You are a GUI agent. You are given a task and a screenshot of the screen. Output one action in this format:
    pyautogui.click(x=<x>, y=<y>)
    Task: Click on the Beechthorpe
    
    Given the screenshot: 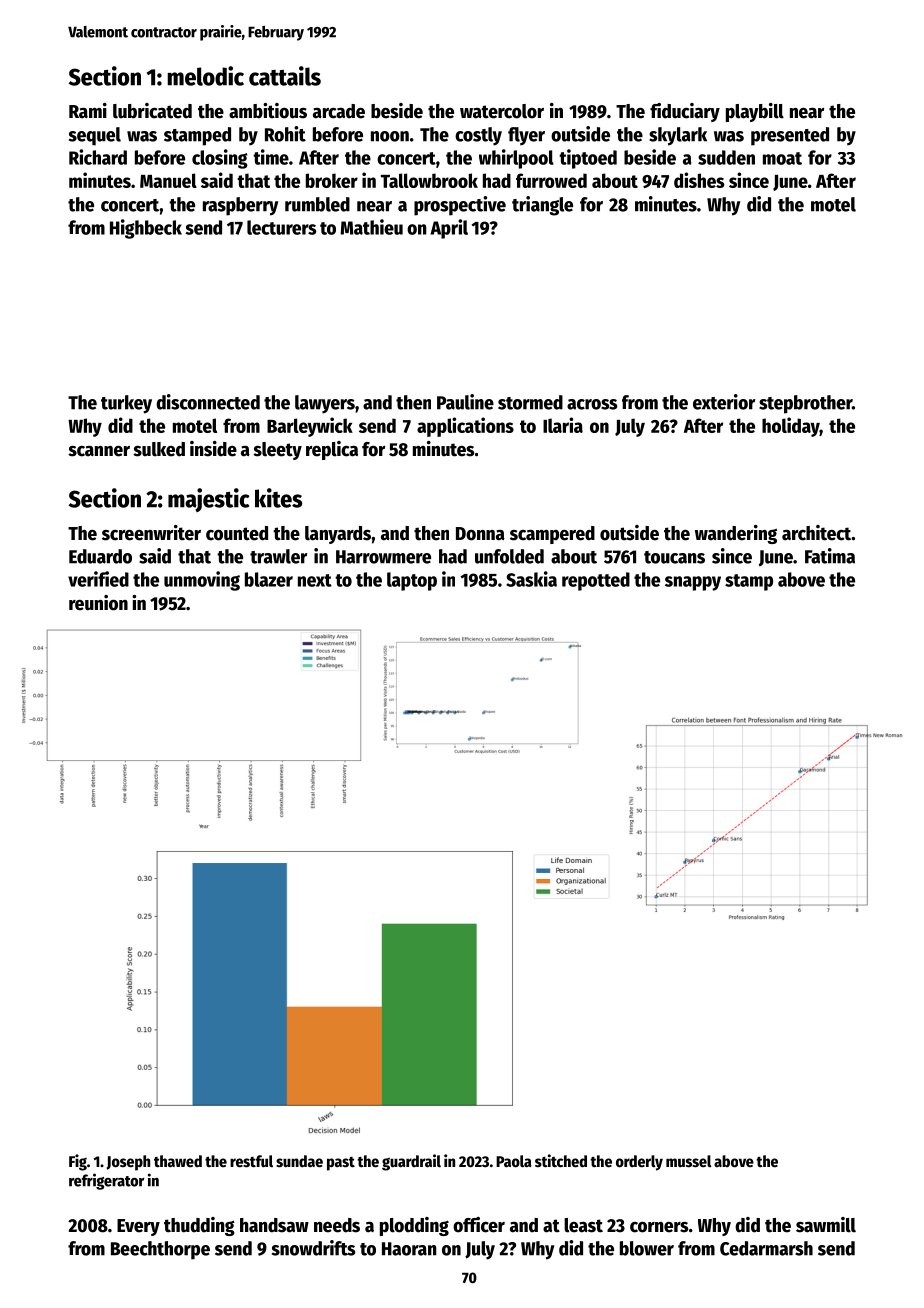 What is the action you would take?
    pyautogui.click(x=160, y=1250)
